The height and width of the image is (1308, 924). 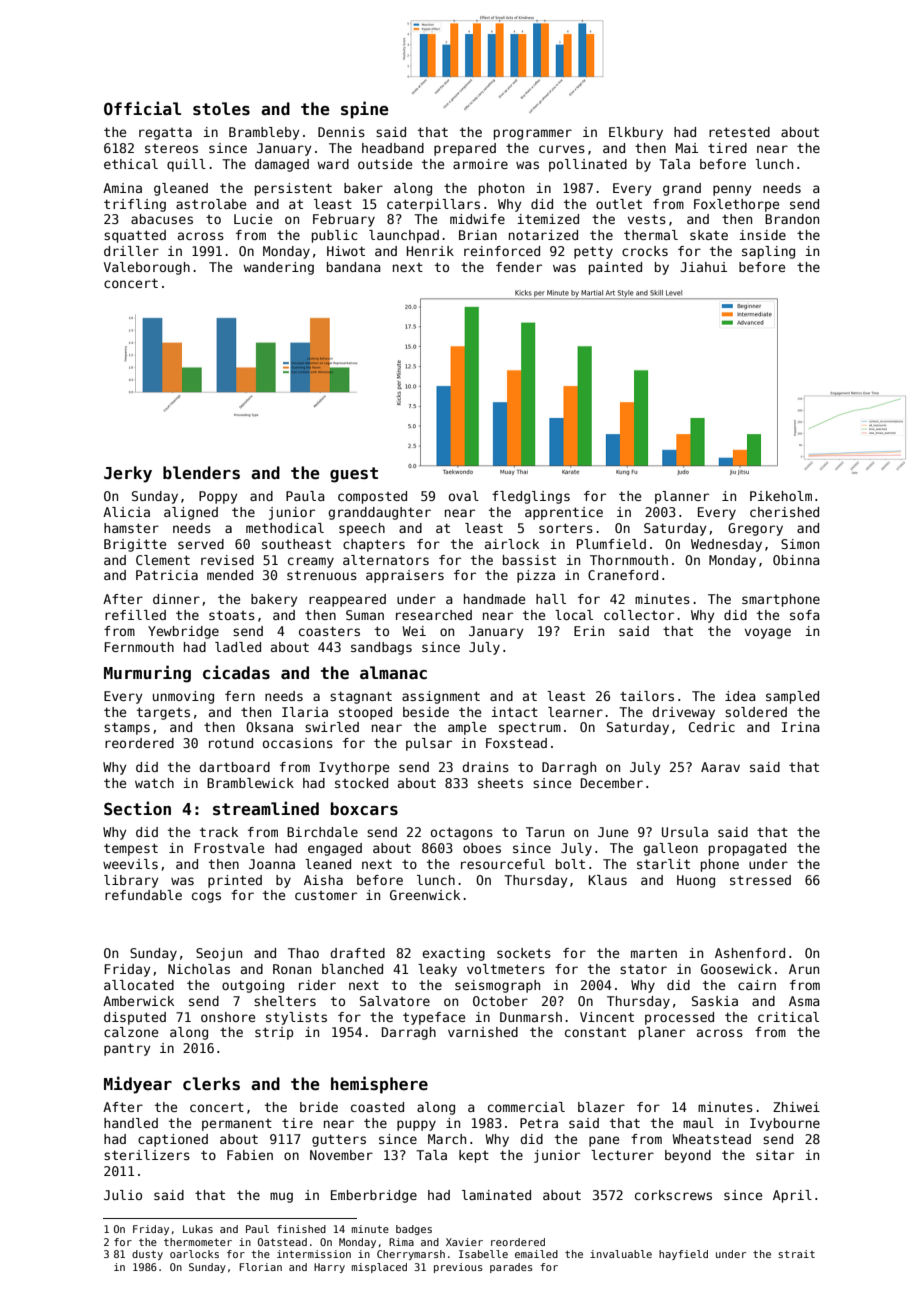 What do you see at coordinates (464, 496) in the image?
I see `oval` at bounding box center [464, 496].
